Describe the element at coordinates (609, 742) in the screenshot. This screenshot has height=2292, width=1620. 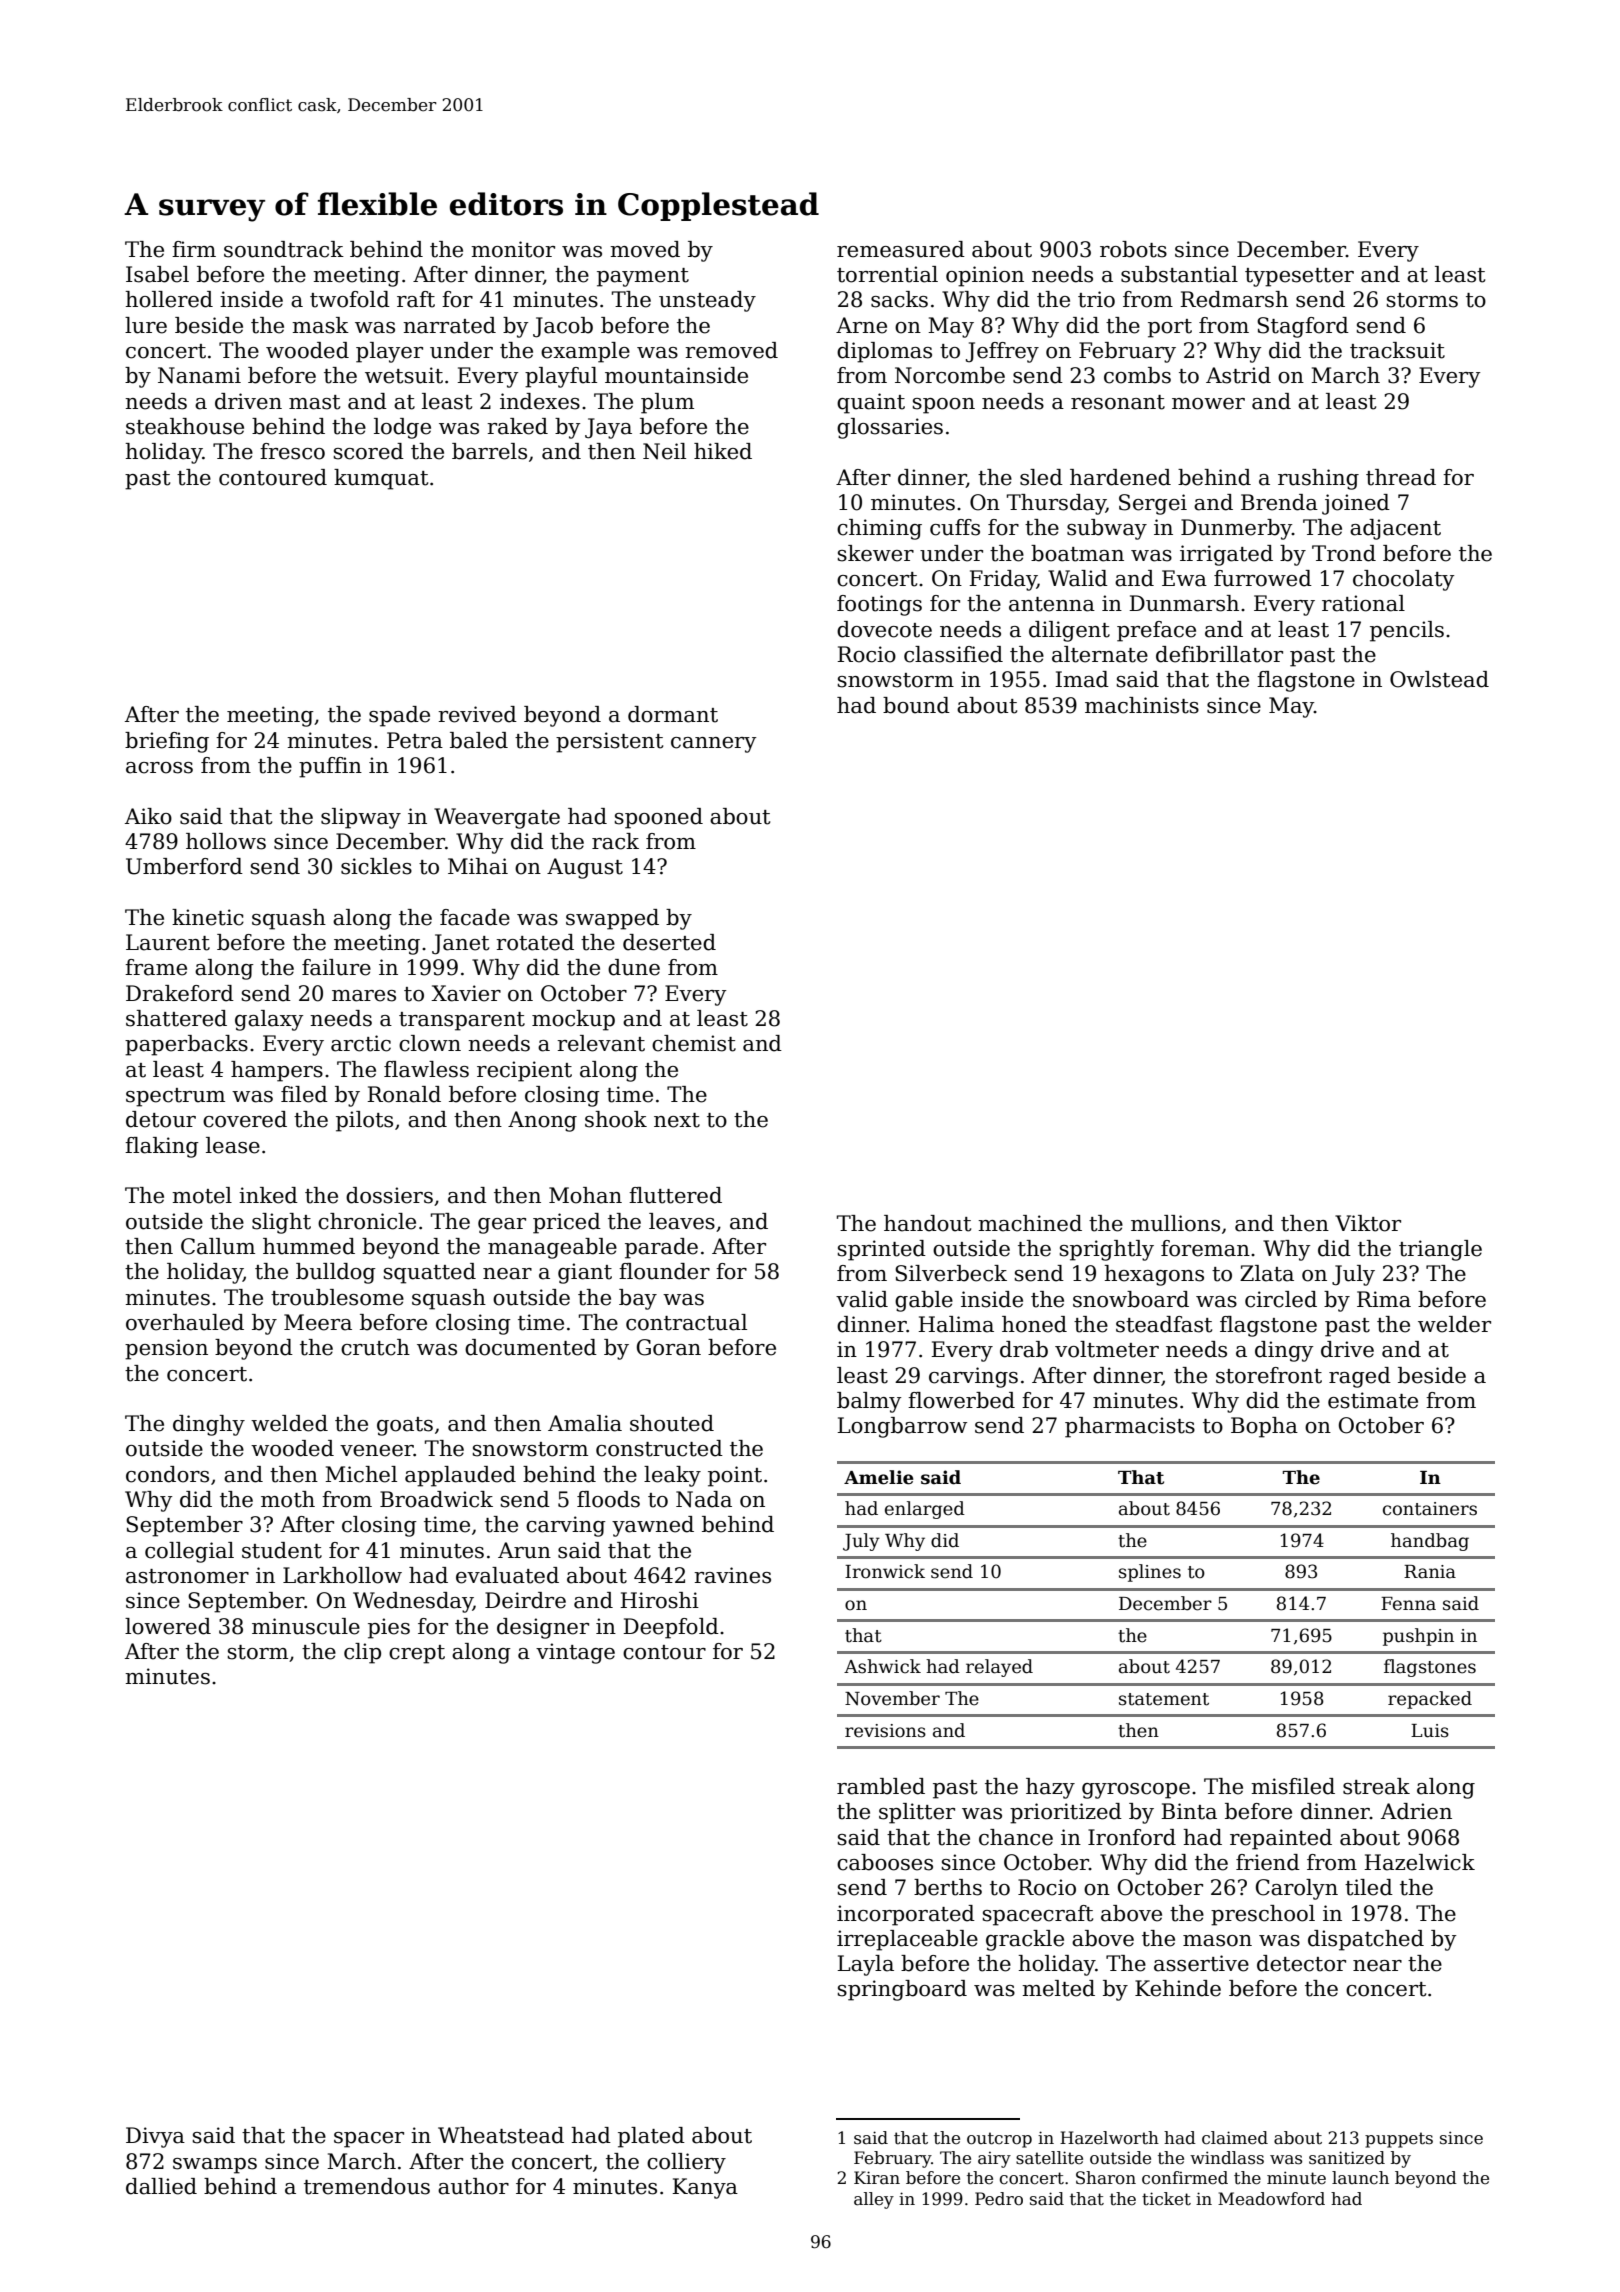
I see `persistent` at that location.
